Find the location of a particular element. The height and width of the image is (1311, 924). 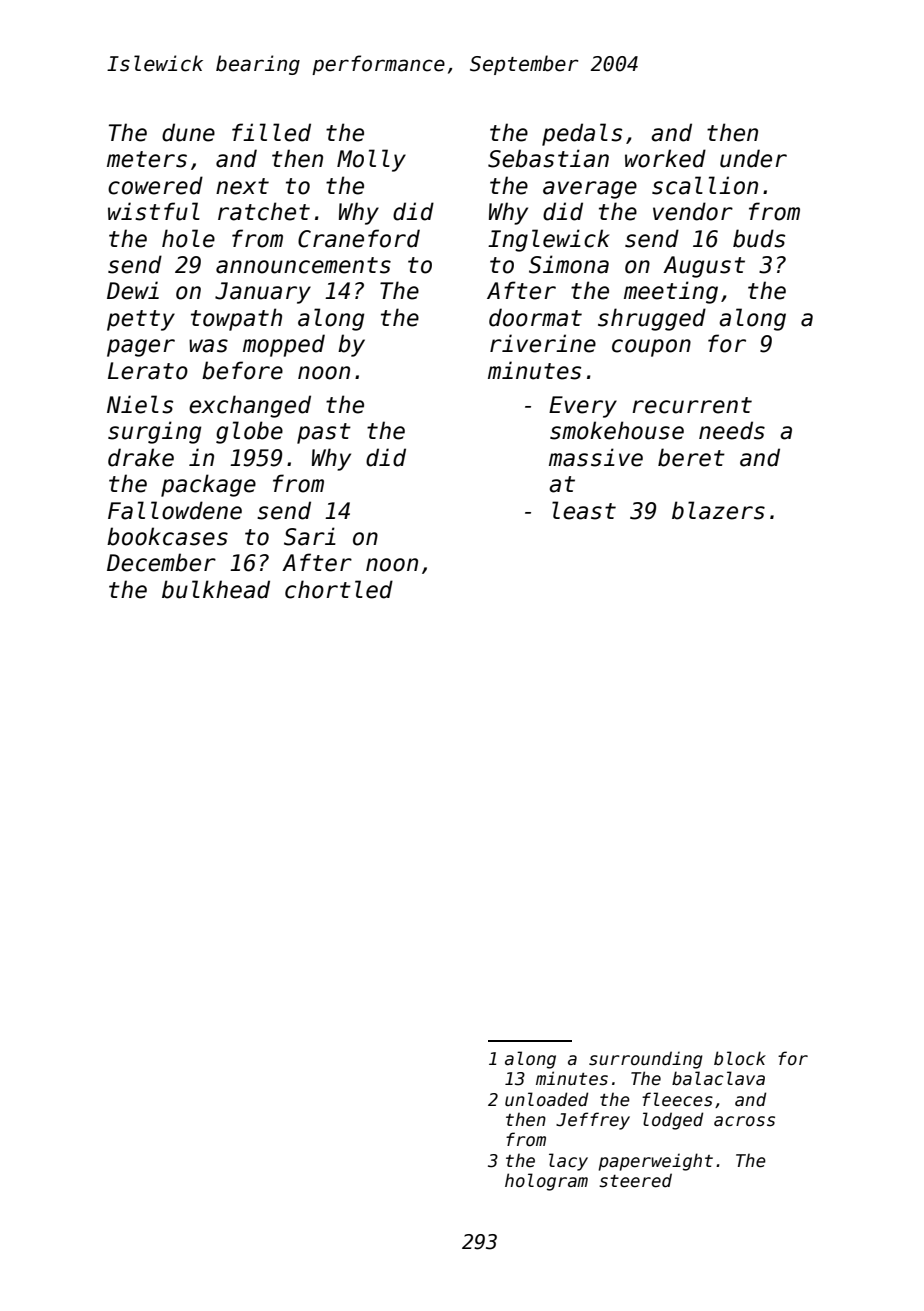

Jeffrey is located at coordinates (593, 1121).
